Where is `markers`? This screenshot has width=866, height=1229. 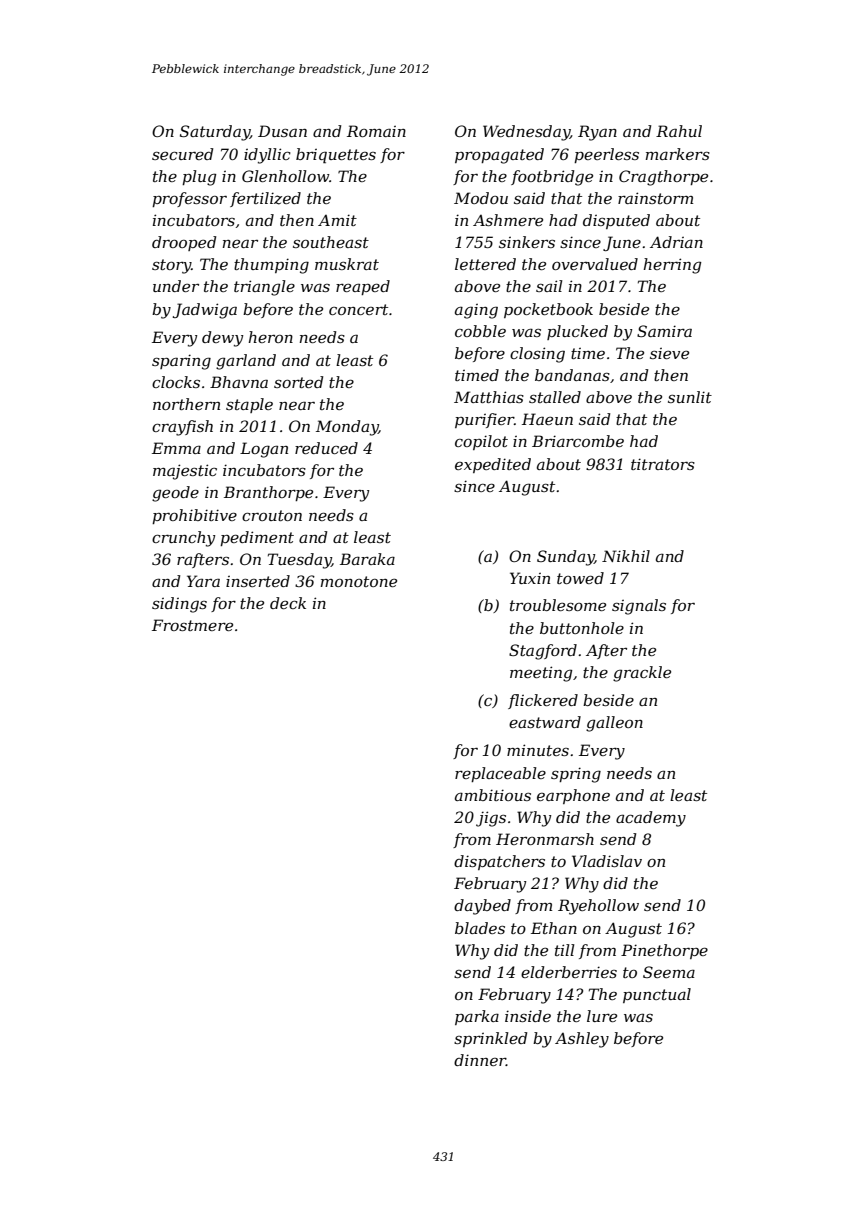
markers is located at coordinates (678, 154).
